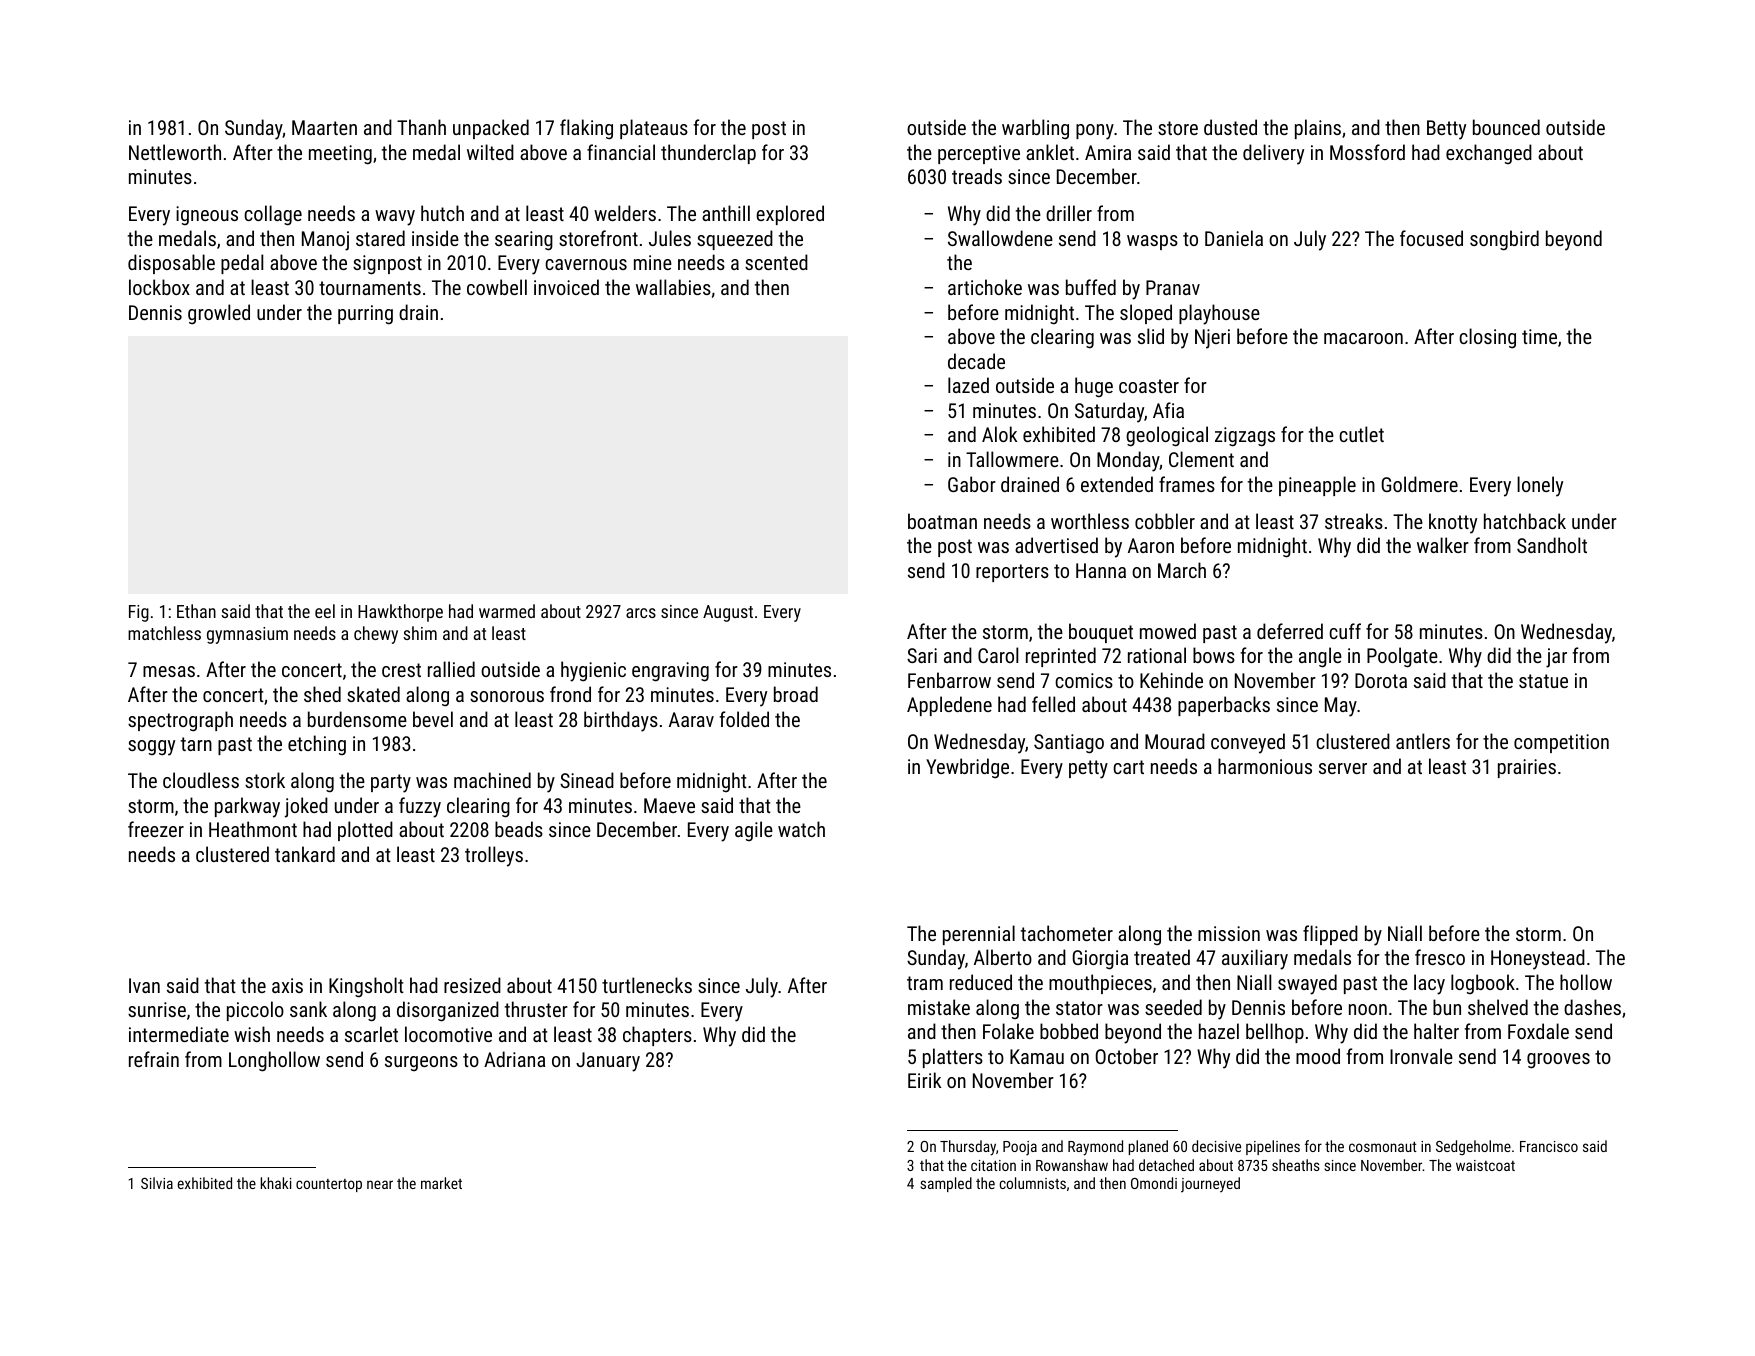  What do you see at coordinates (801, 829) in the document?
I see `watch` at bounding box center [801, 829].
